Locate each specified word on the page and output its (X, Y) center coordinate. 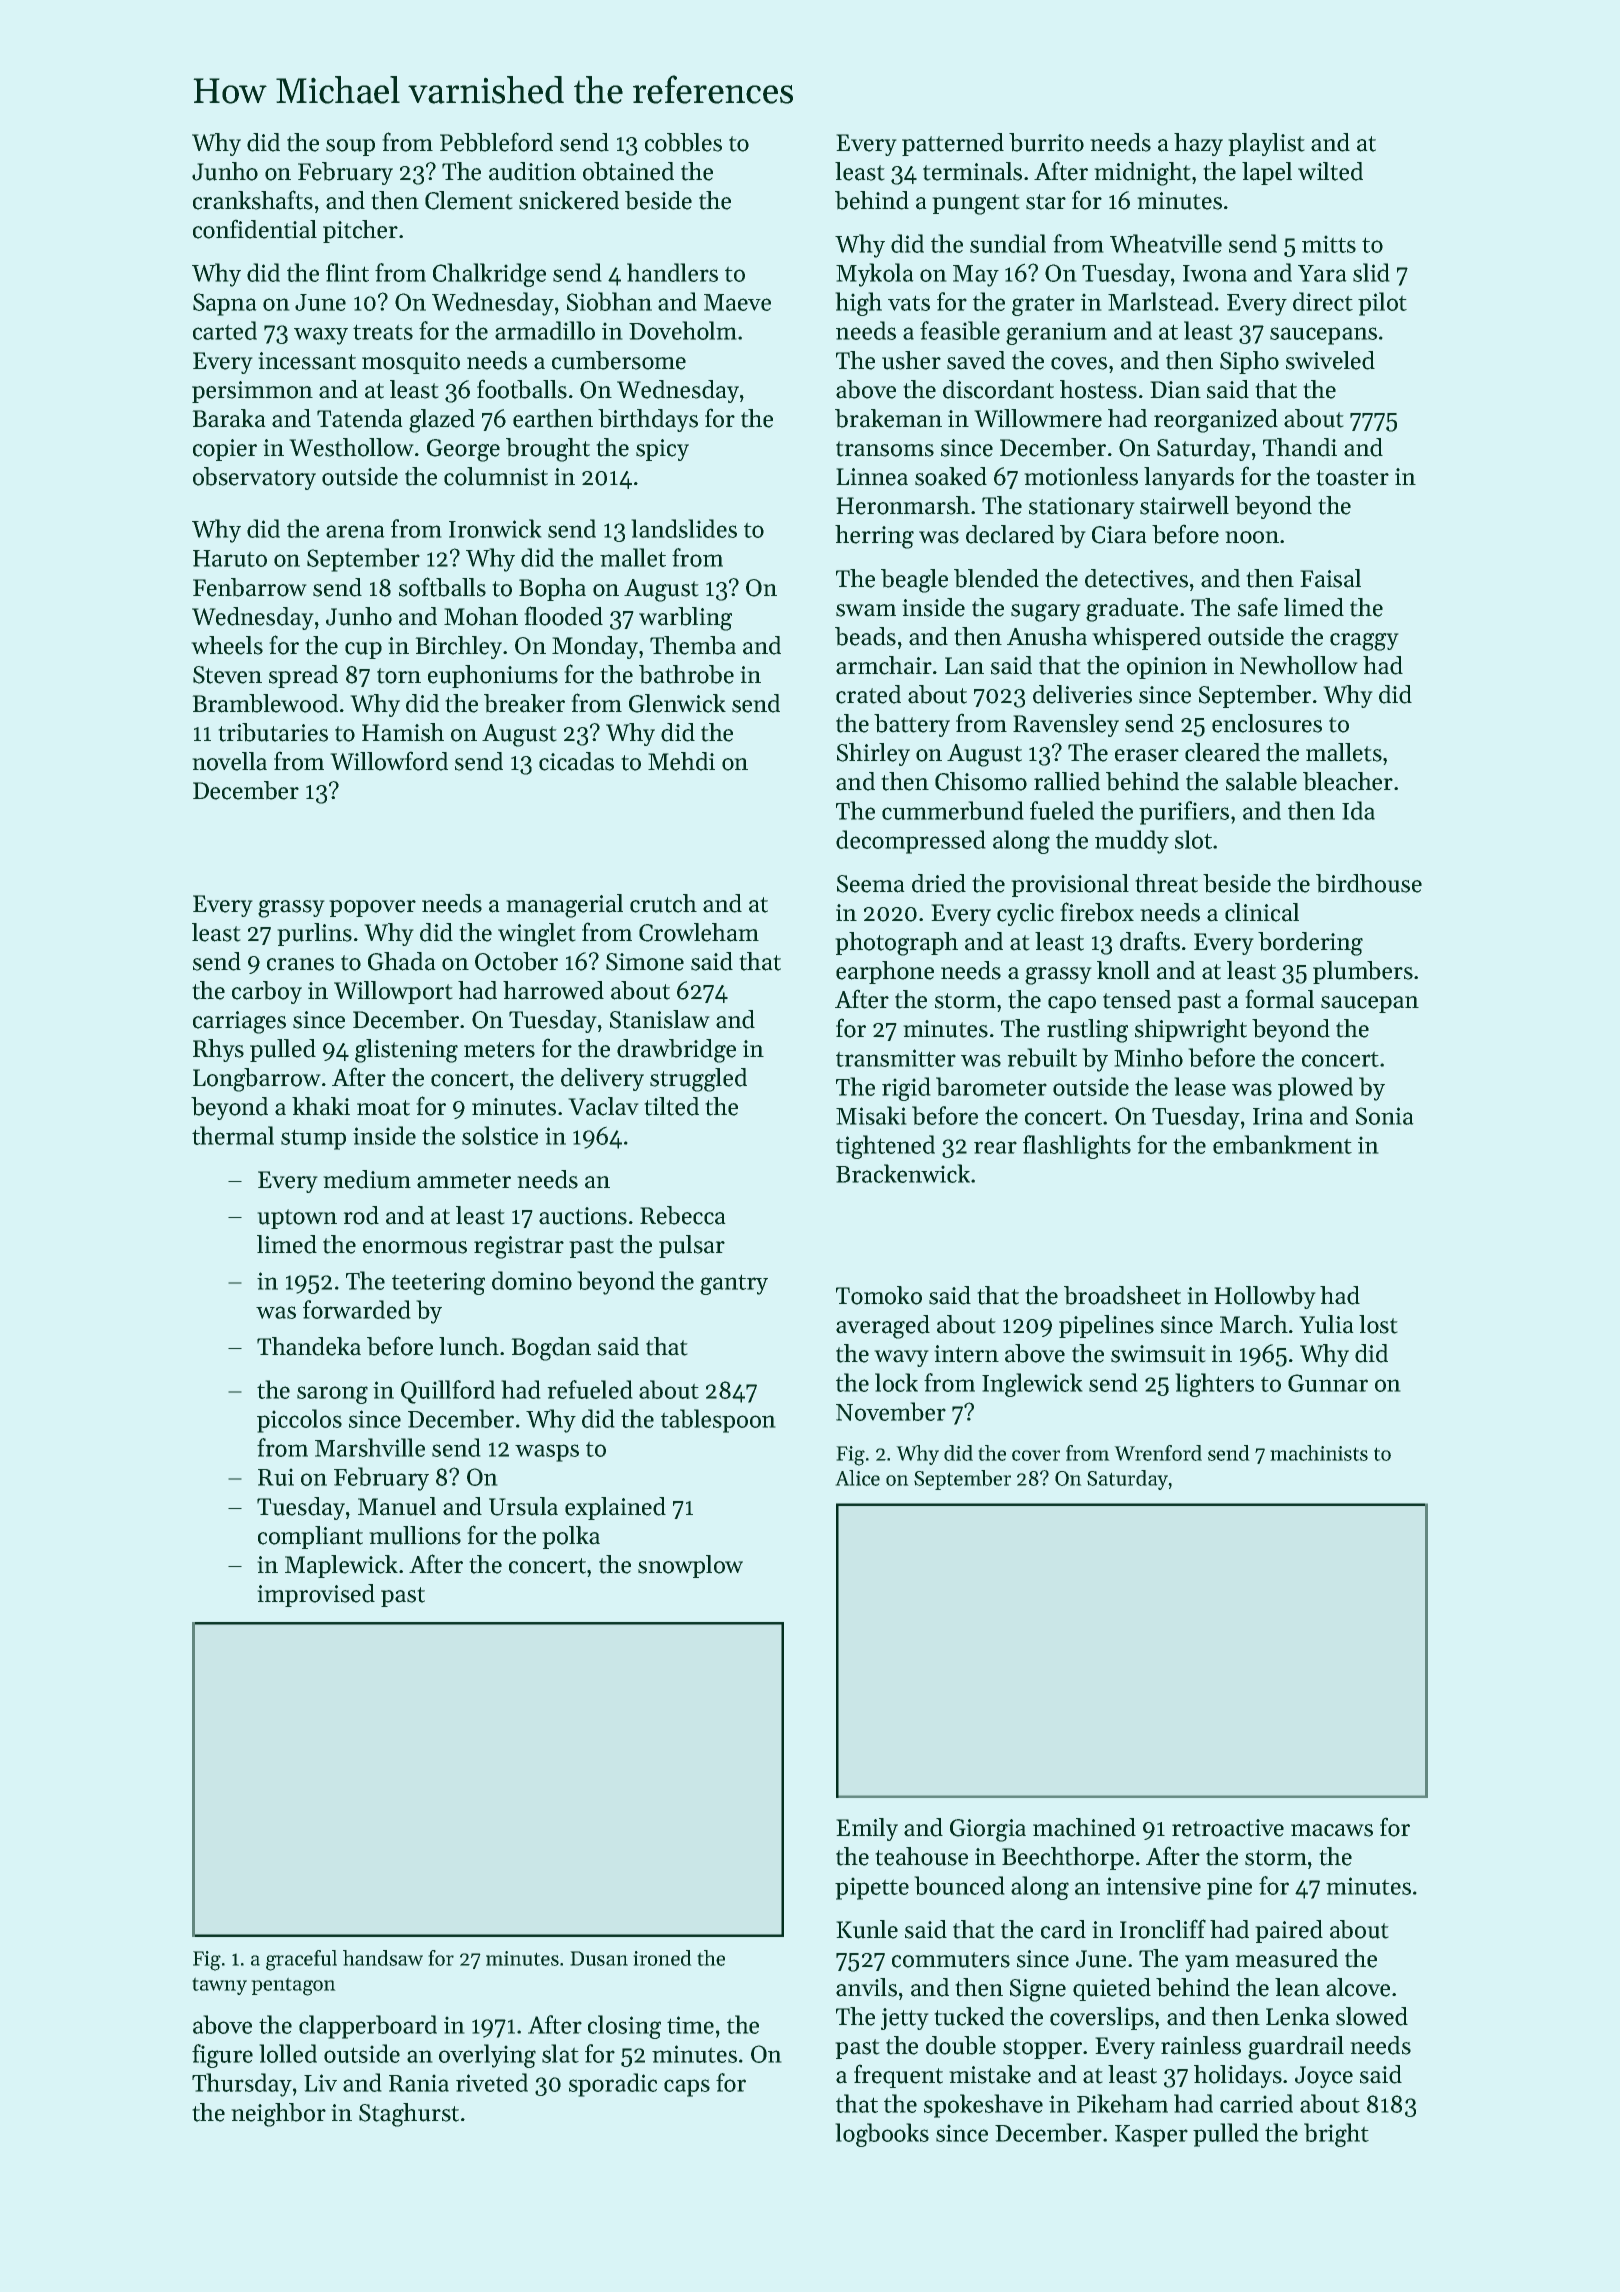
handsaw (383, 1958)
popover (372, 908)
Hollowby (1265, 1297)
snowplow (690, 1566)
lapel (1267, 173)
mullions (415, 1535)
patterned (953, 144)
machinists (1319, 1453)
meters (499, 1050)
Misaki (871, 1115)
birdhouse (1369, 883)
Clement (469, 200)
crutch (663, 903)
